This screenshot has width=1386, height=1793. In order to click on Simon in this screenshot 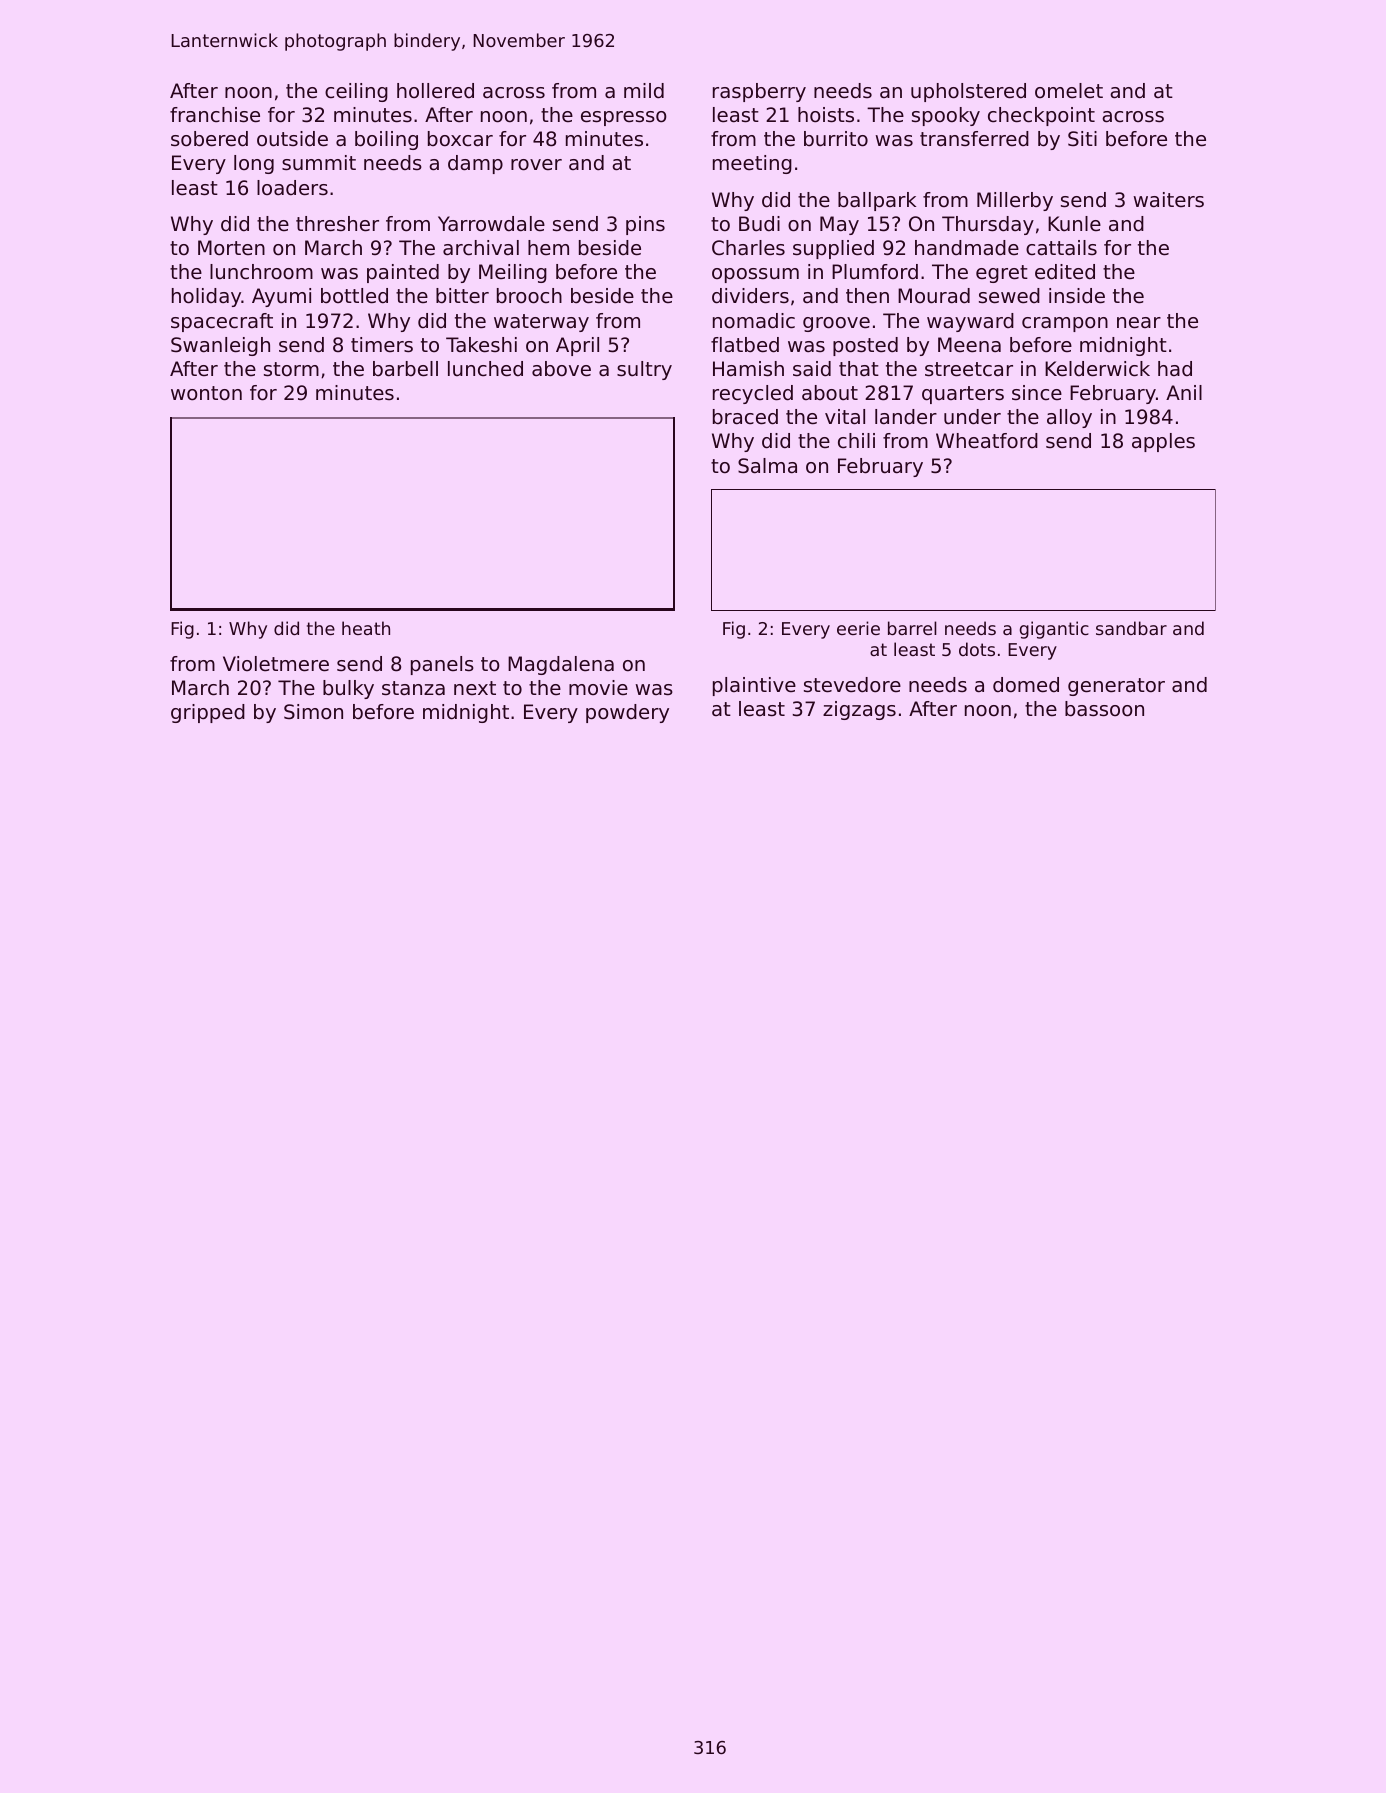, I will do `click(313, 712)`.
